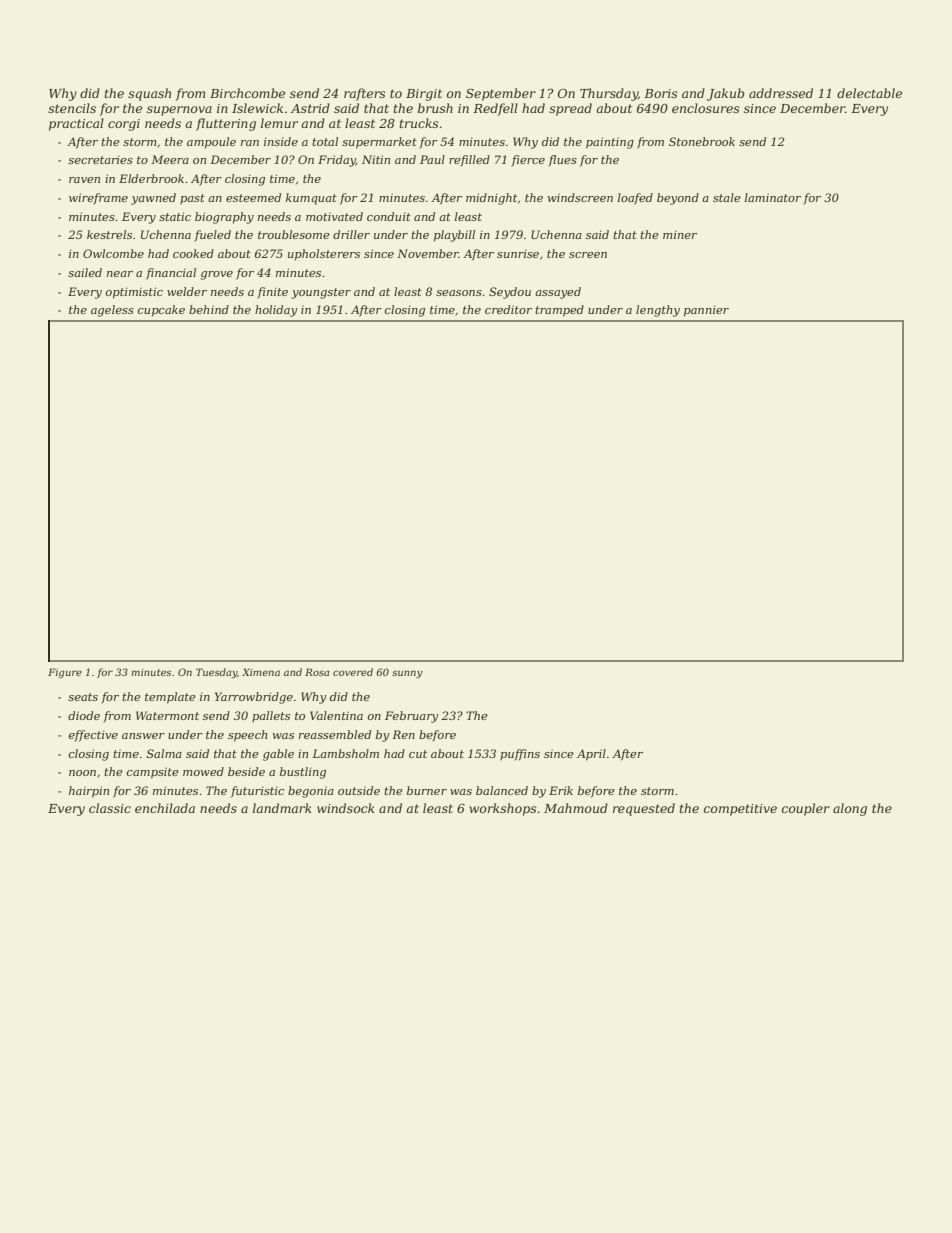 The image size is (952, 1233). Describe the element at coordinates (110, 808) in the image. I see `classic` at that location.
